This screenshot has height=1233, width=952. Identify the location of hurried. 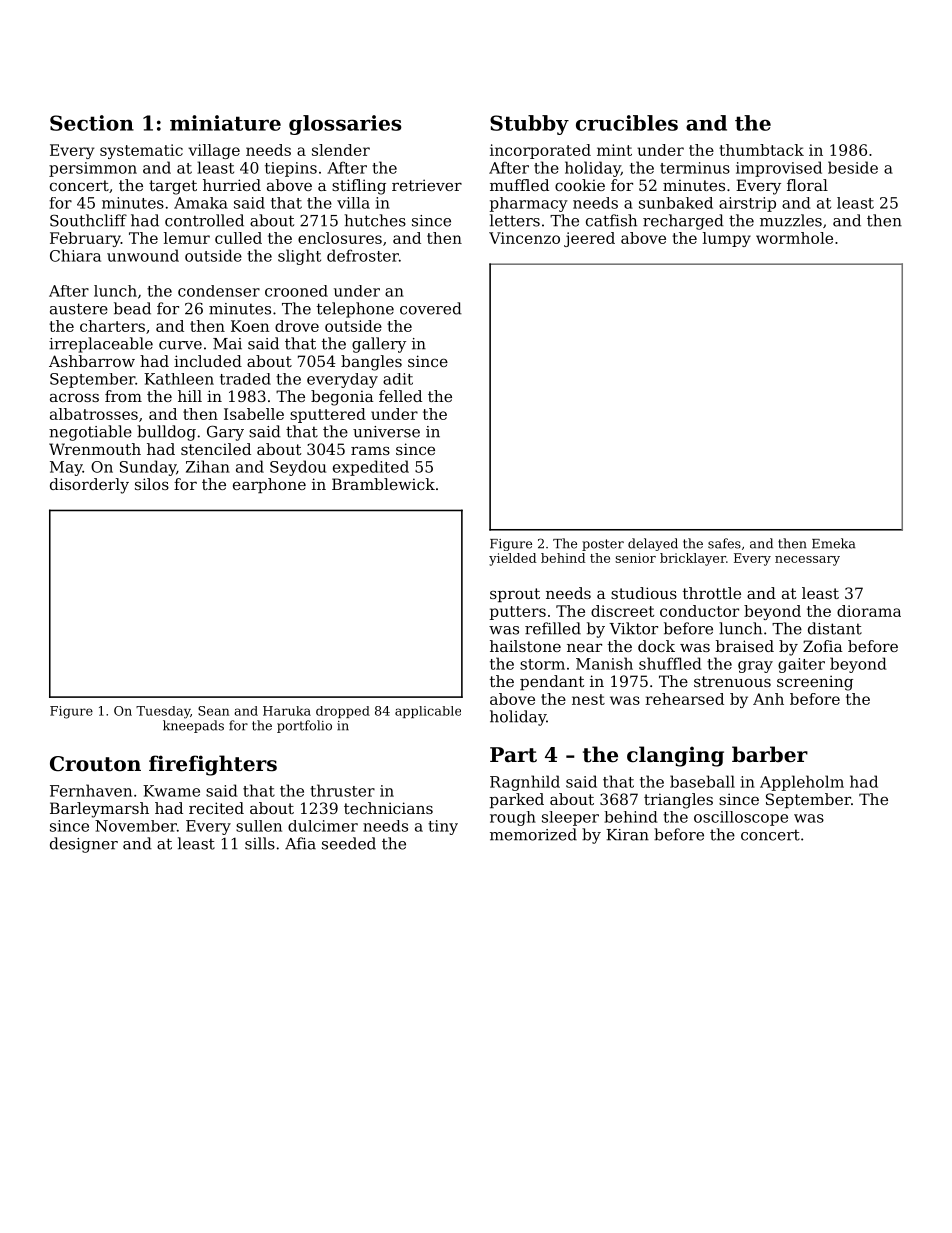
(232, 185).
